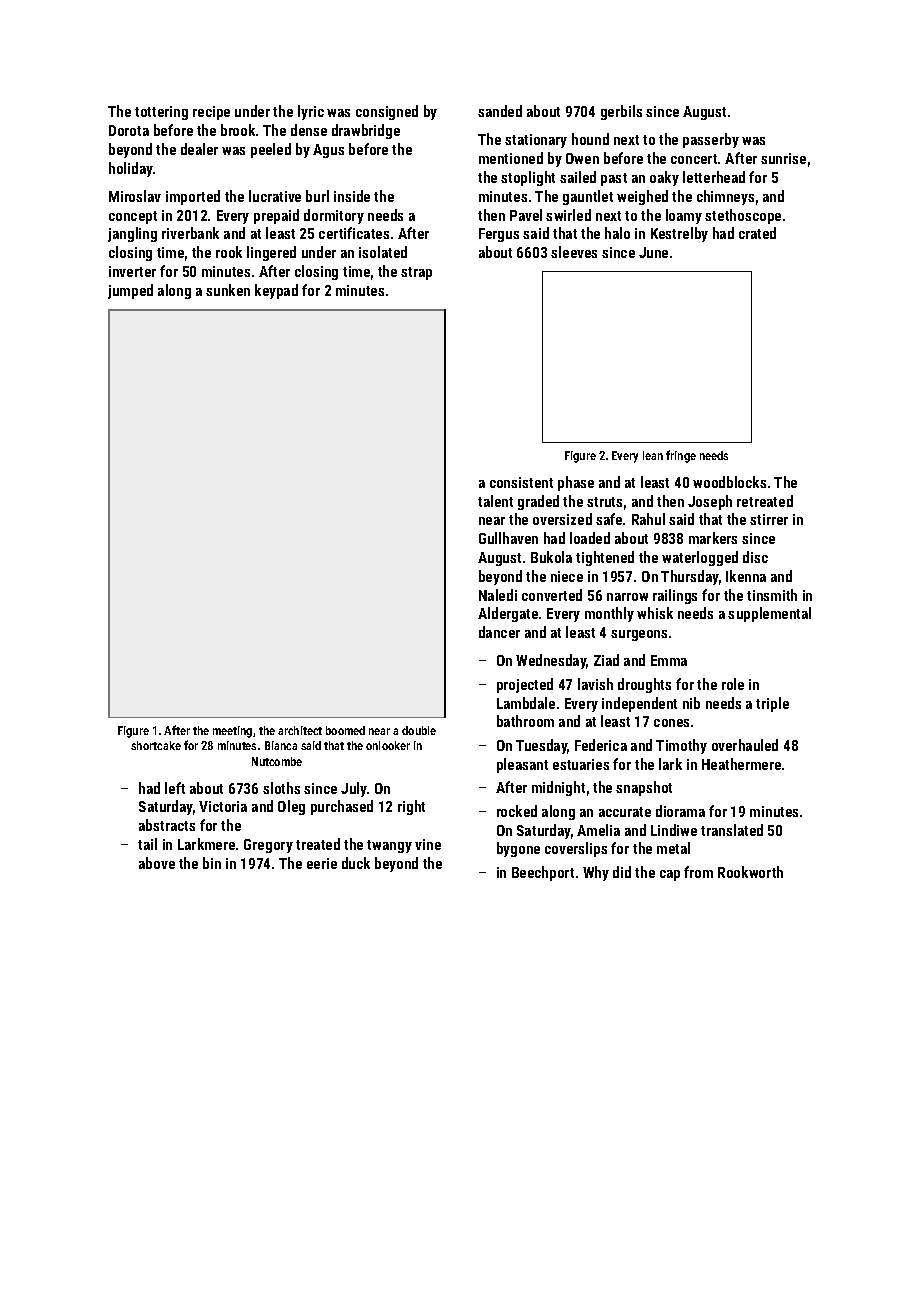  I want to click on shortcake, so click(156, 745).
